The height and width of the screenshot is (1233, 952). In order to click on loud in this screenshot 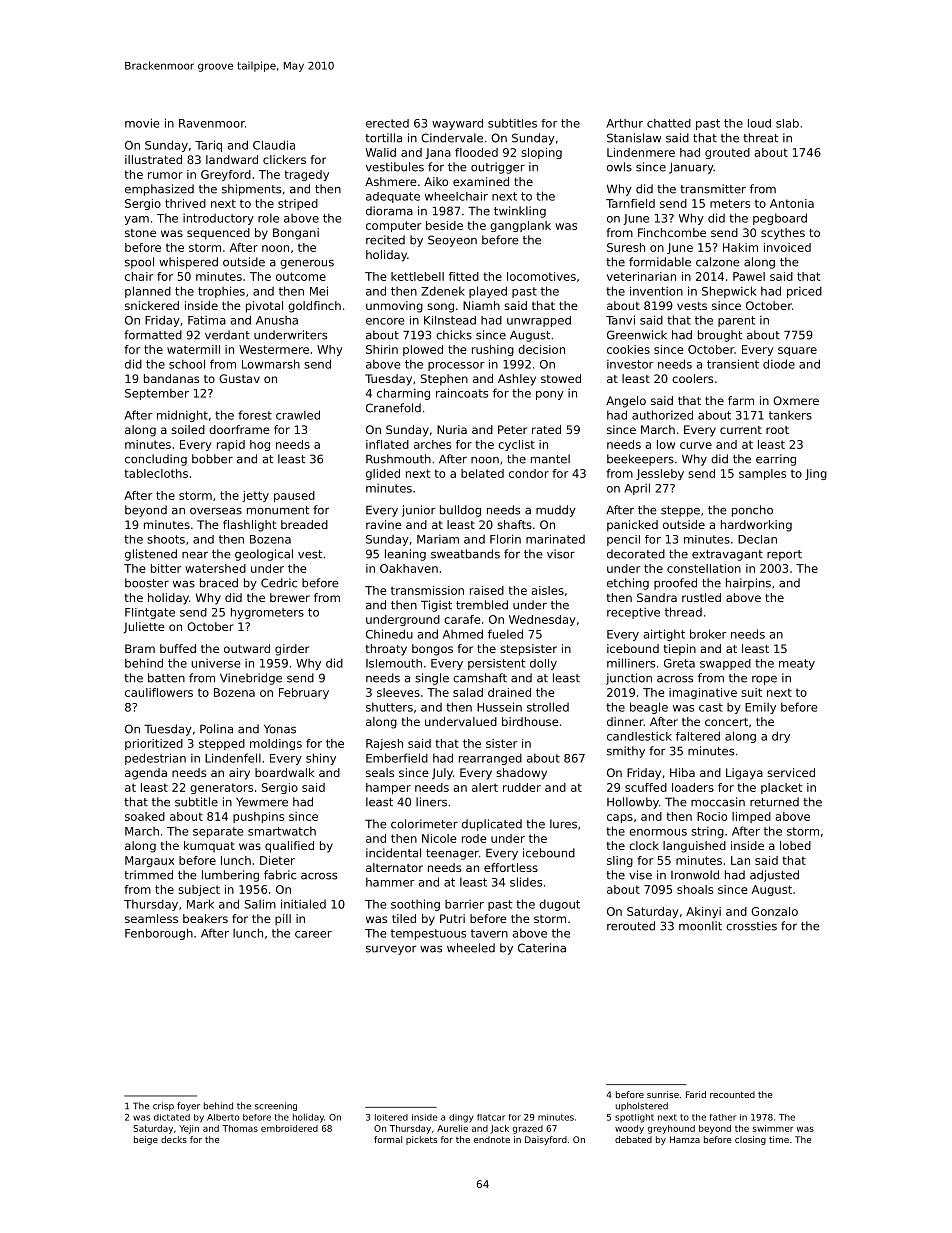, I will do `click(759, 123)`.
